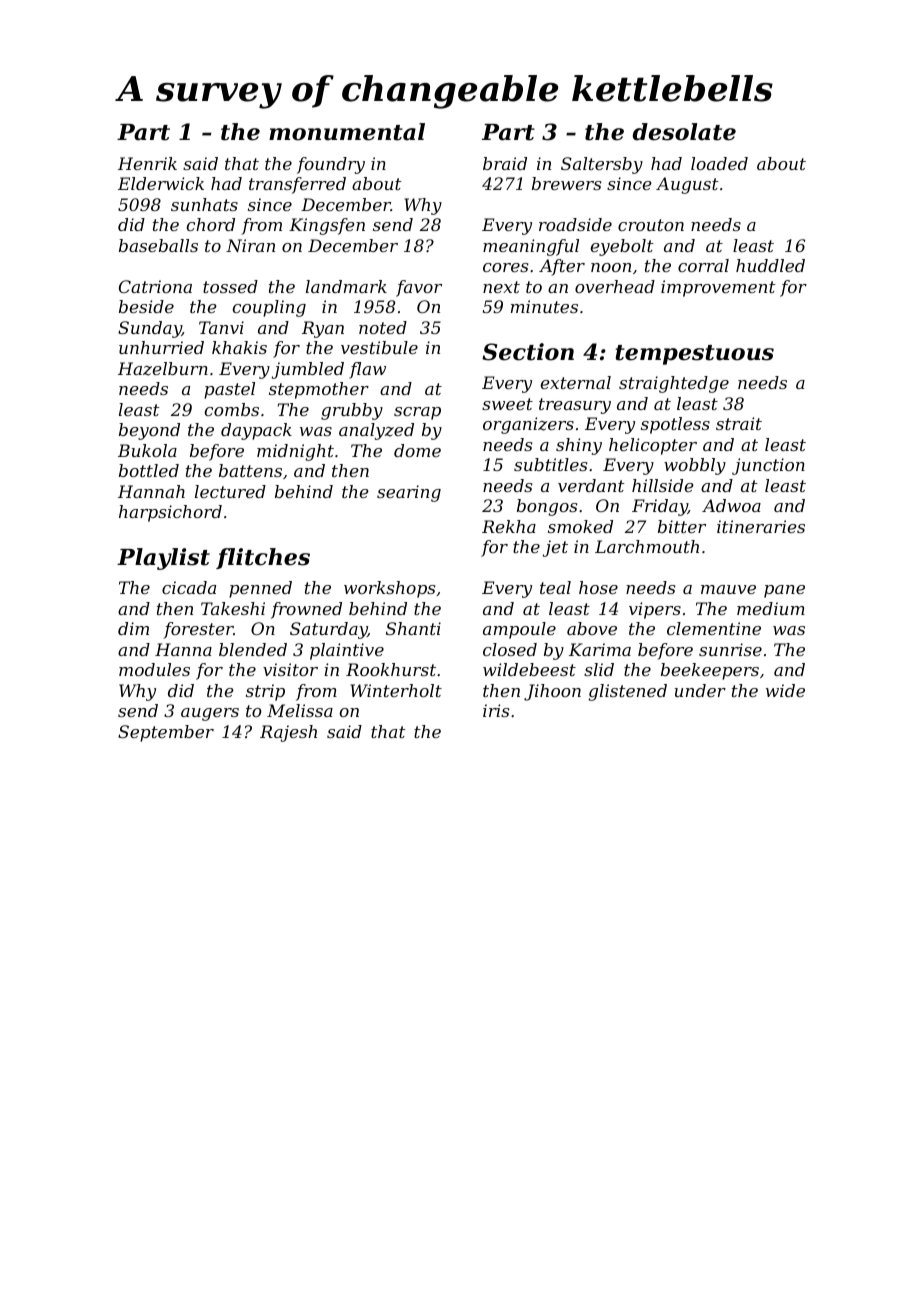 The image size is (924, 1308). Describe the element at coordinates (230, 491) in the document. I see `lectured` at that location.
